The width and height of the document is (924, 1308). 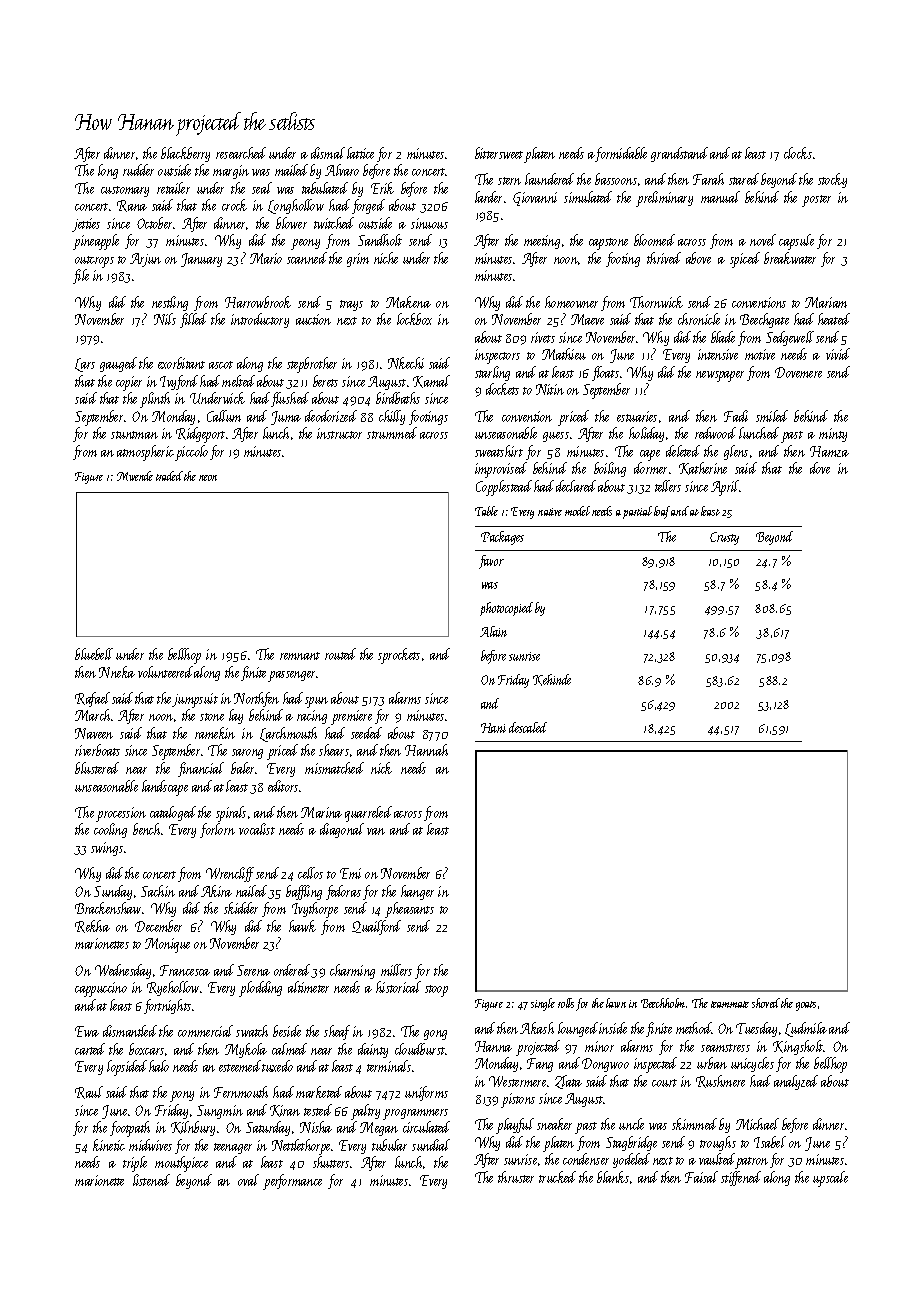 I want to click on volunteered, so click(x=165, y=672).
